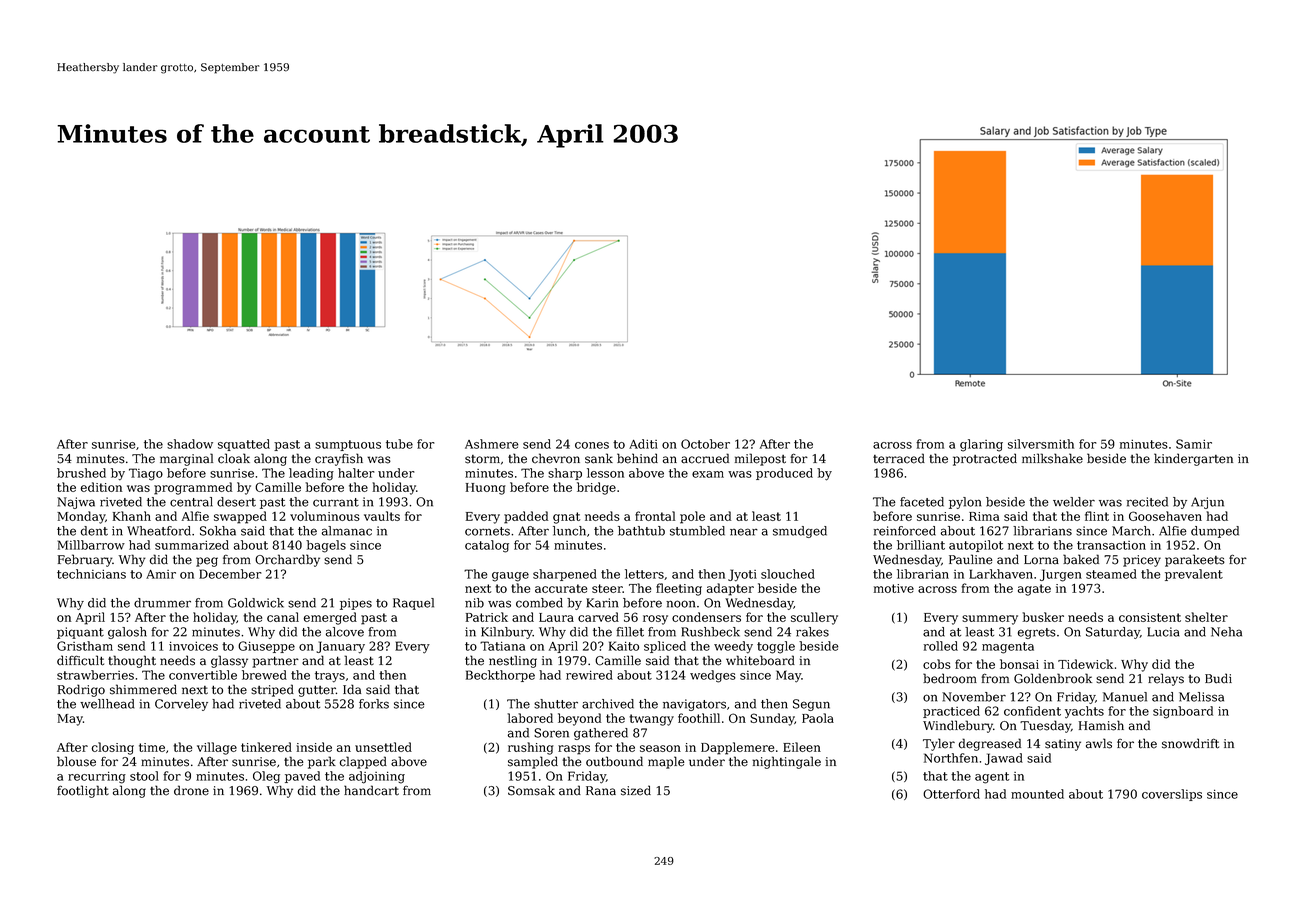 This screenshot has height=924, width=1308. Describe the element at coordinates (533, 762) in the screenshot. I see `sampled` at that location.
